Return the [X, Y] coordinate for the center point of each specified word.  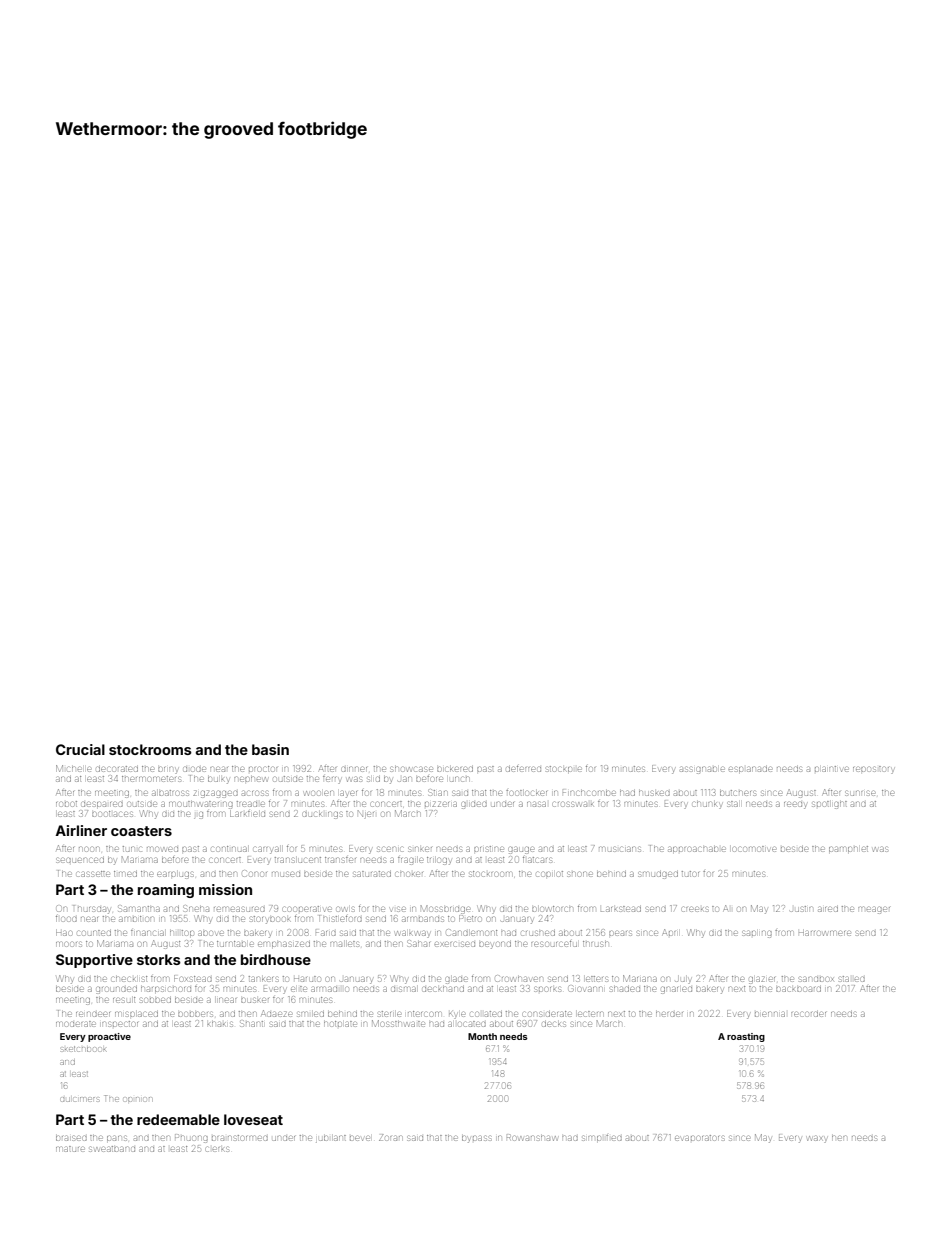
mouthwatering [201, 805]
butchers [738, 793]
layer [348, 794]
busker [255, 1000]
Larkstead [621, 909]
